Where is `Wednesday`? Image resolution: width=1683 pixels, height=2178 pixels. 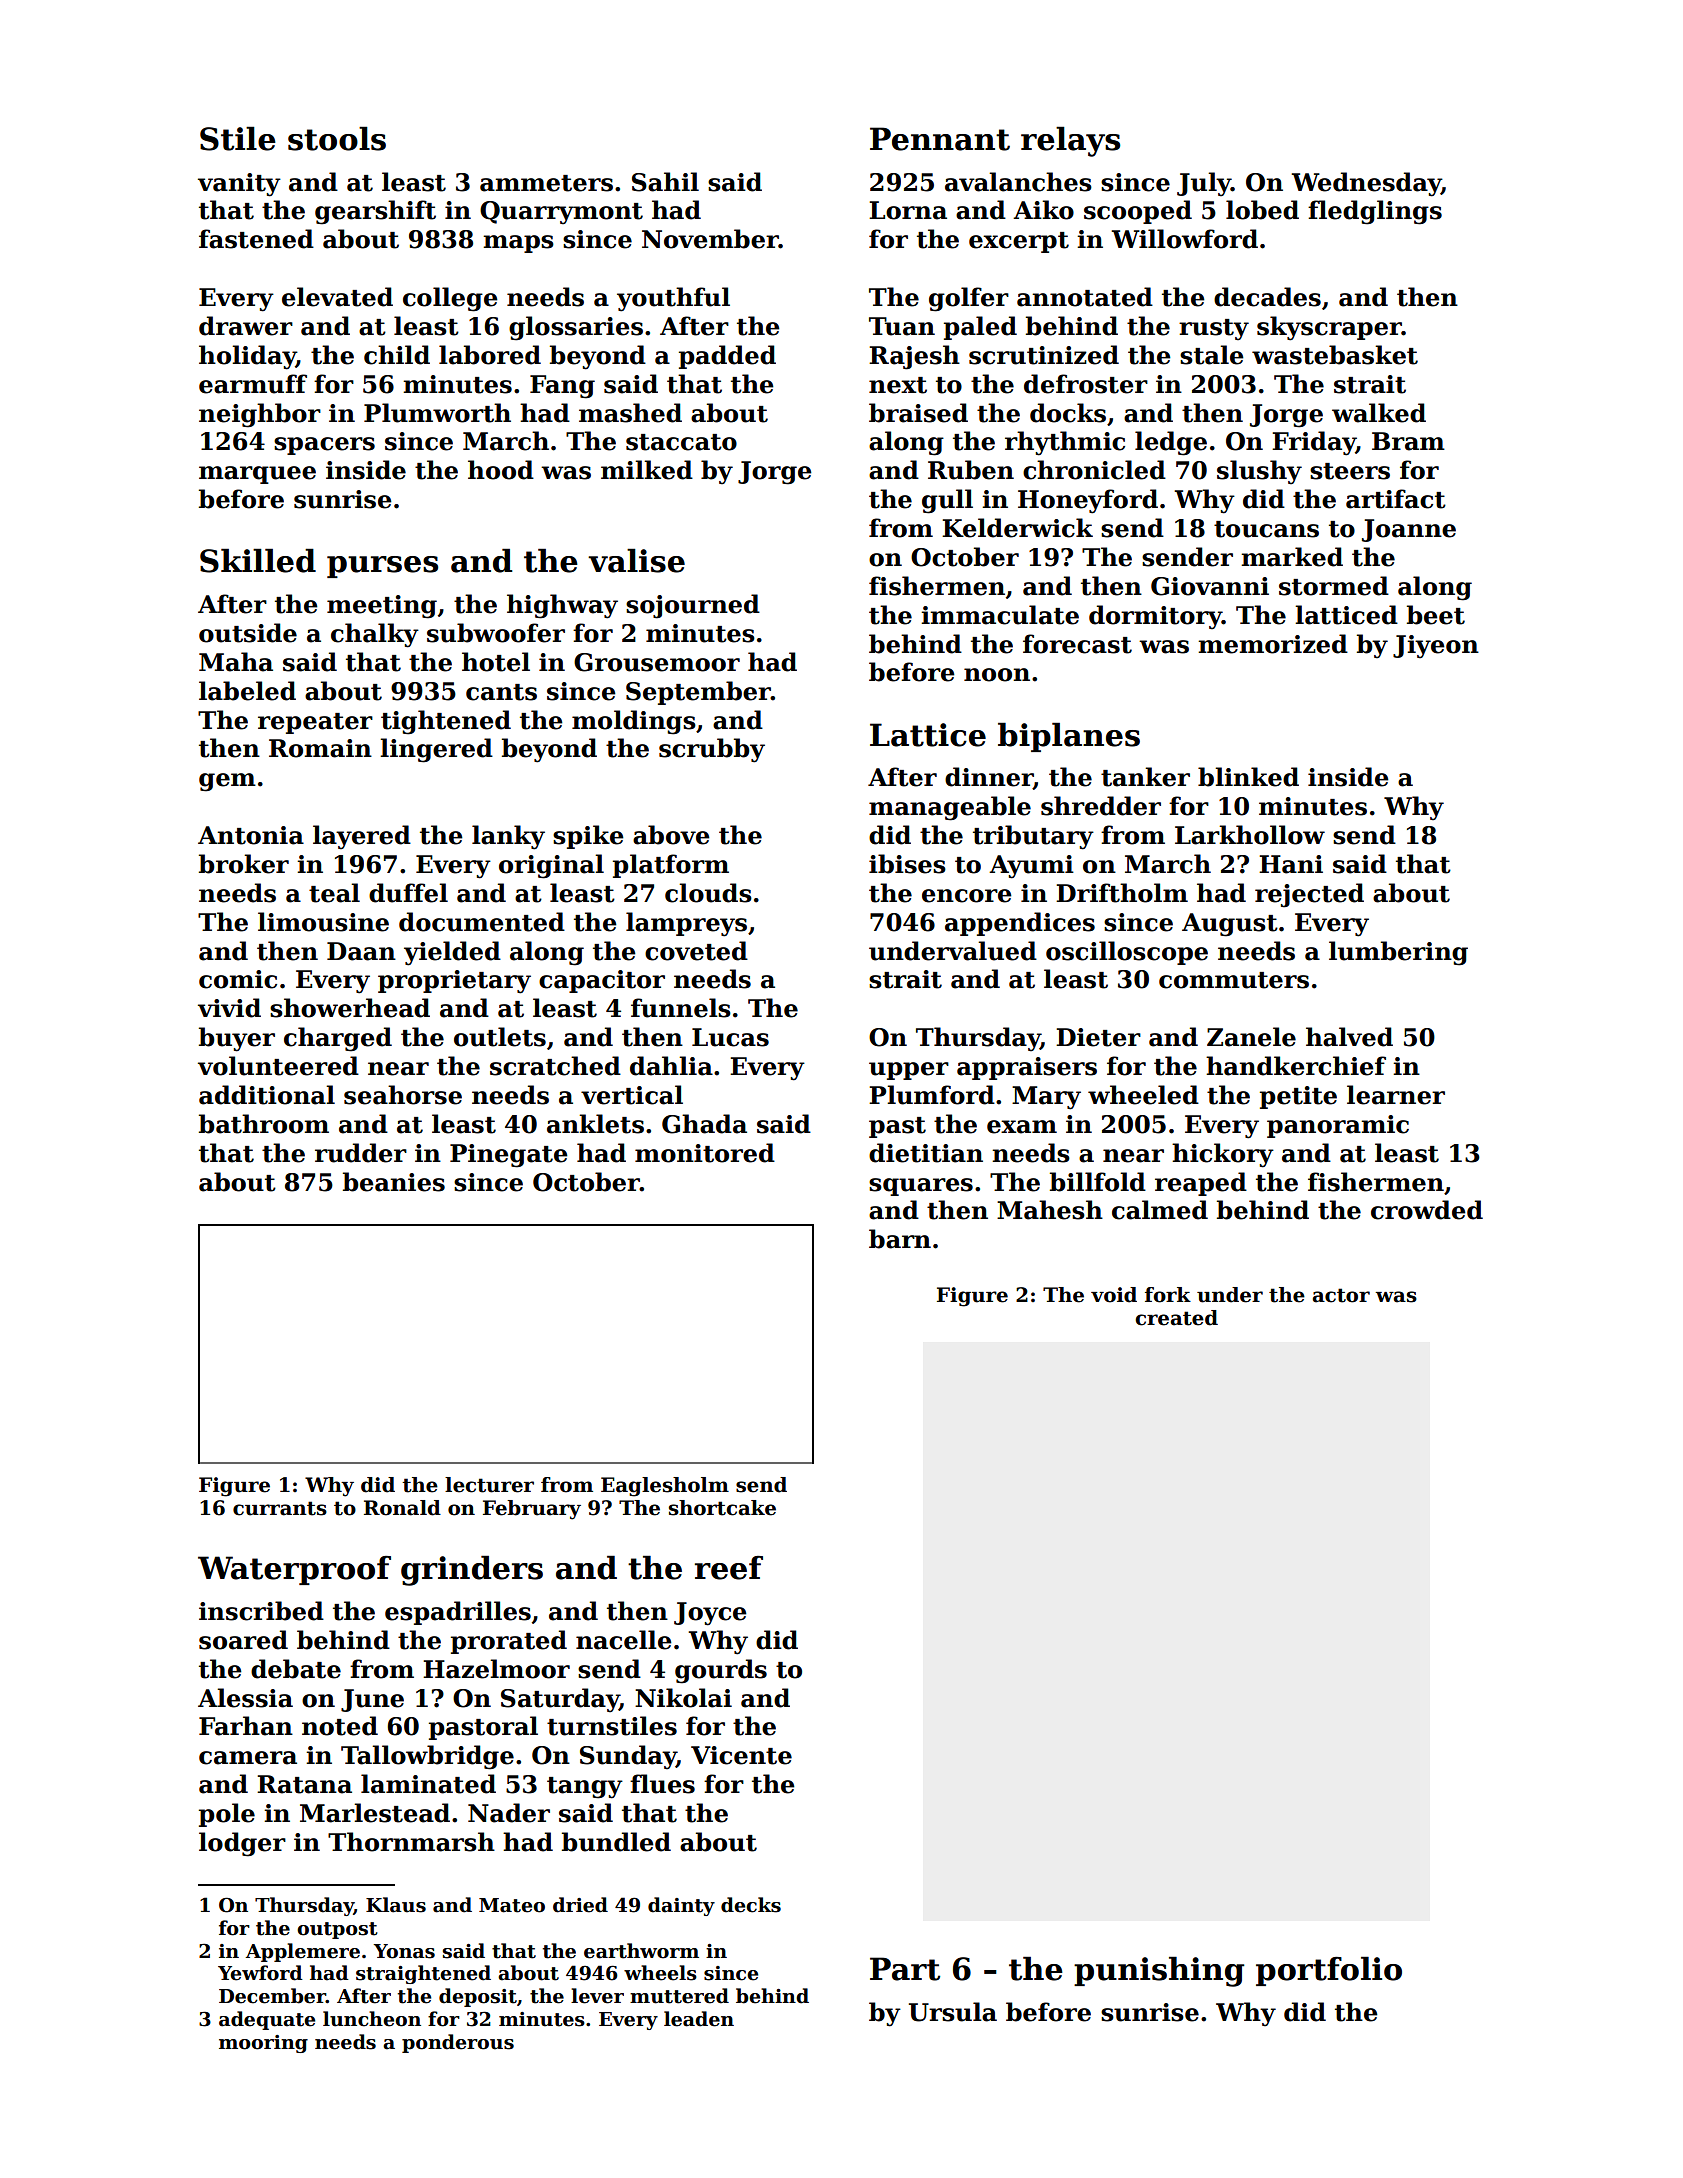
Wednesday is located at coordinates (1366, 184).
